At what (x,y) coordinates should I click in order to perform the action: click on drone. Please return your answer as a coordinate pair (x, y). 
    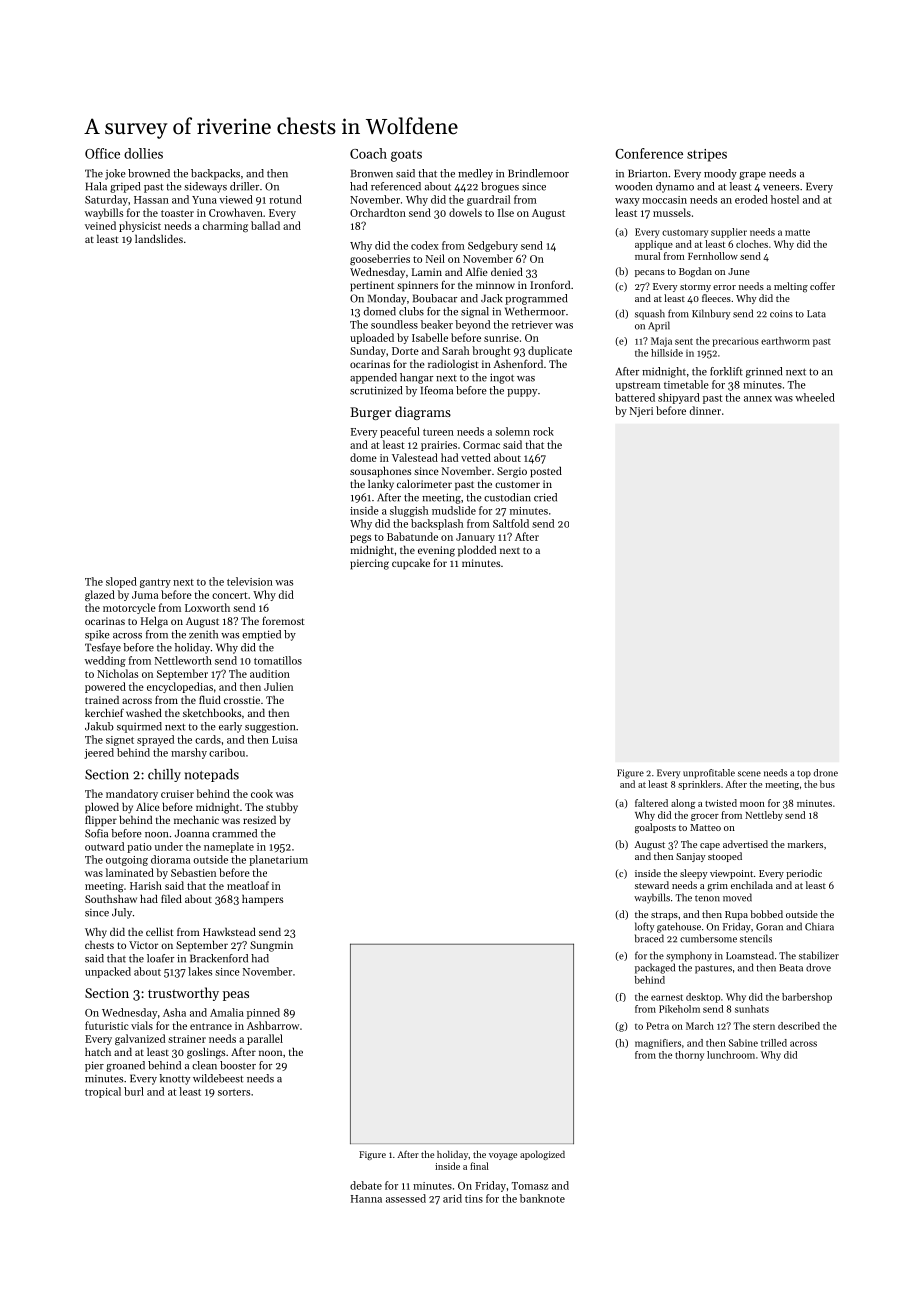
    Looking at the image, I should click on (826, 773).
